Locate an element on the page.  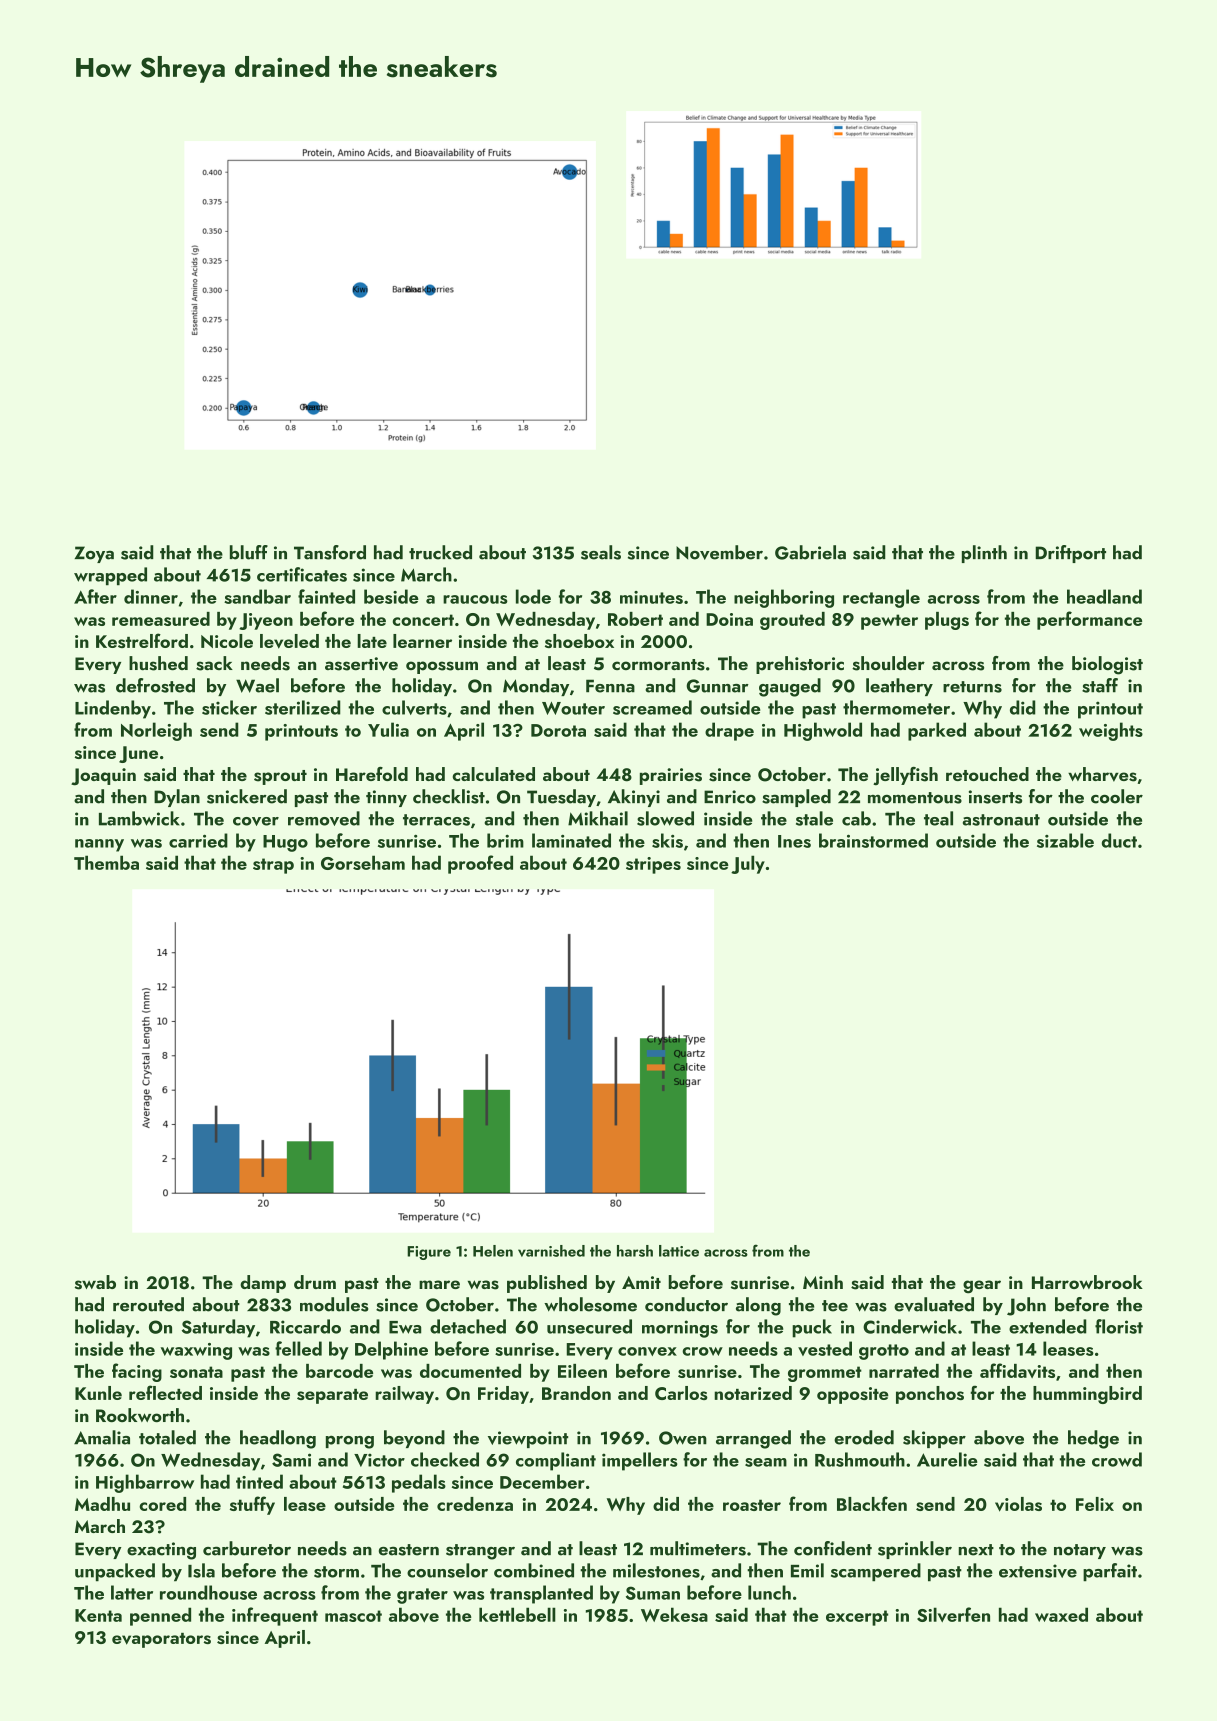
ponchos is located at coordinates (930, 1395).
